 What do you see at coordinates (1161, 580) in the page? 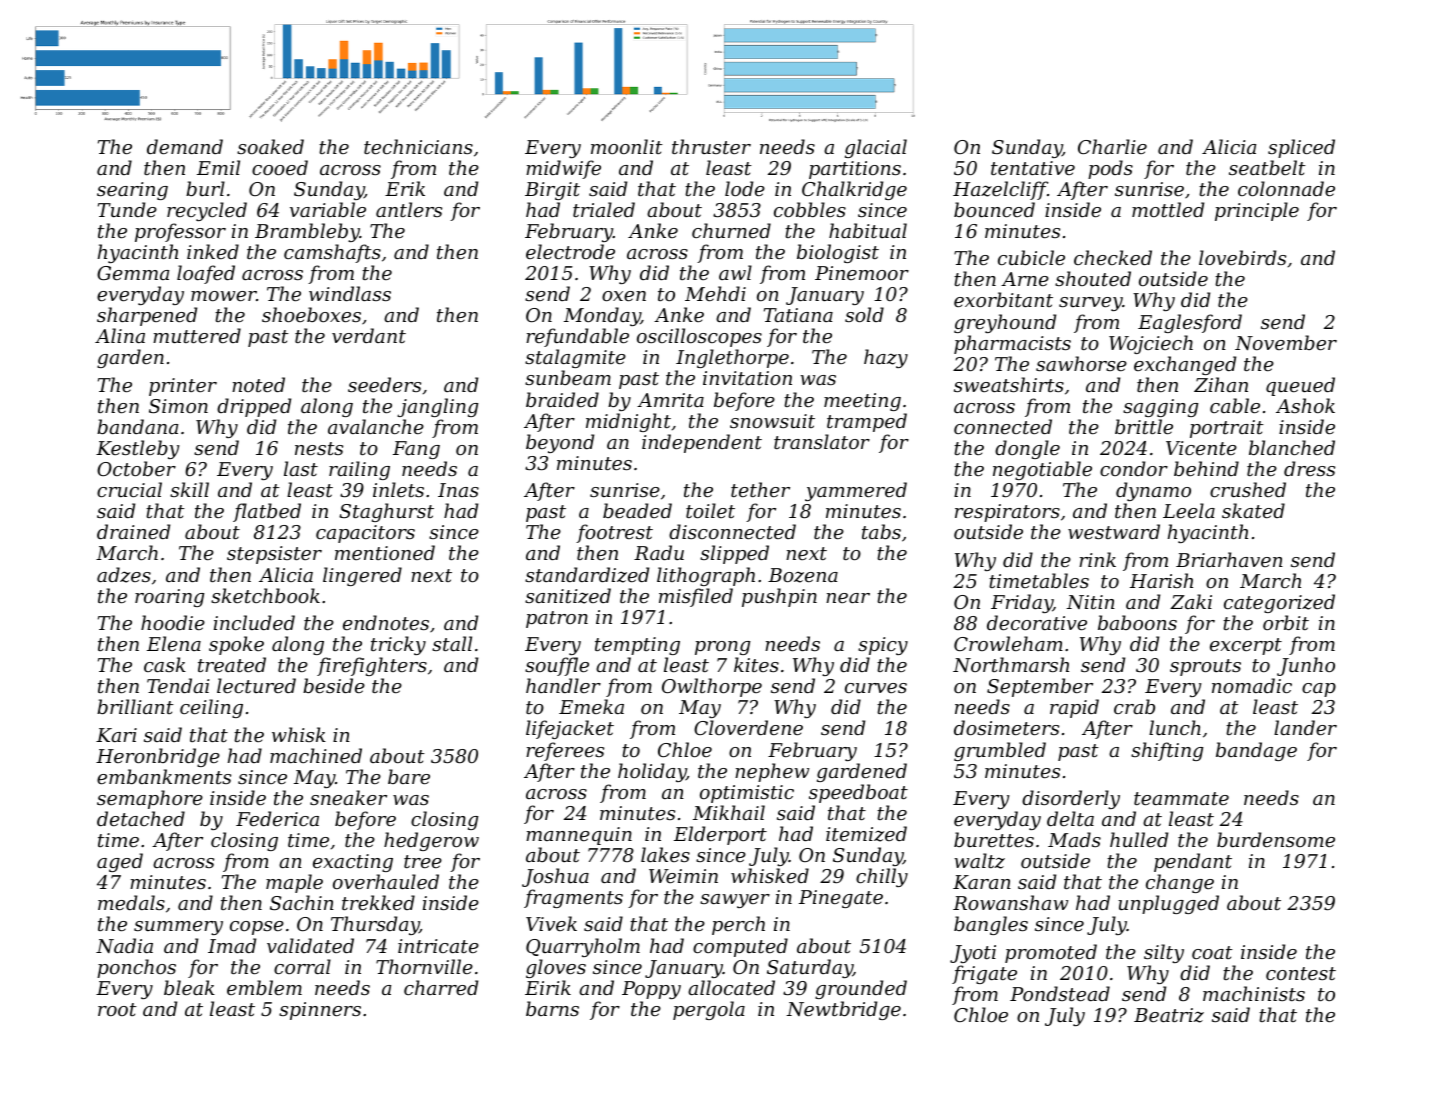
I see `Harish` at bounding box center [1161, 580].
